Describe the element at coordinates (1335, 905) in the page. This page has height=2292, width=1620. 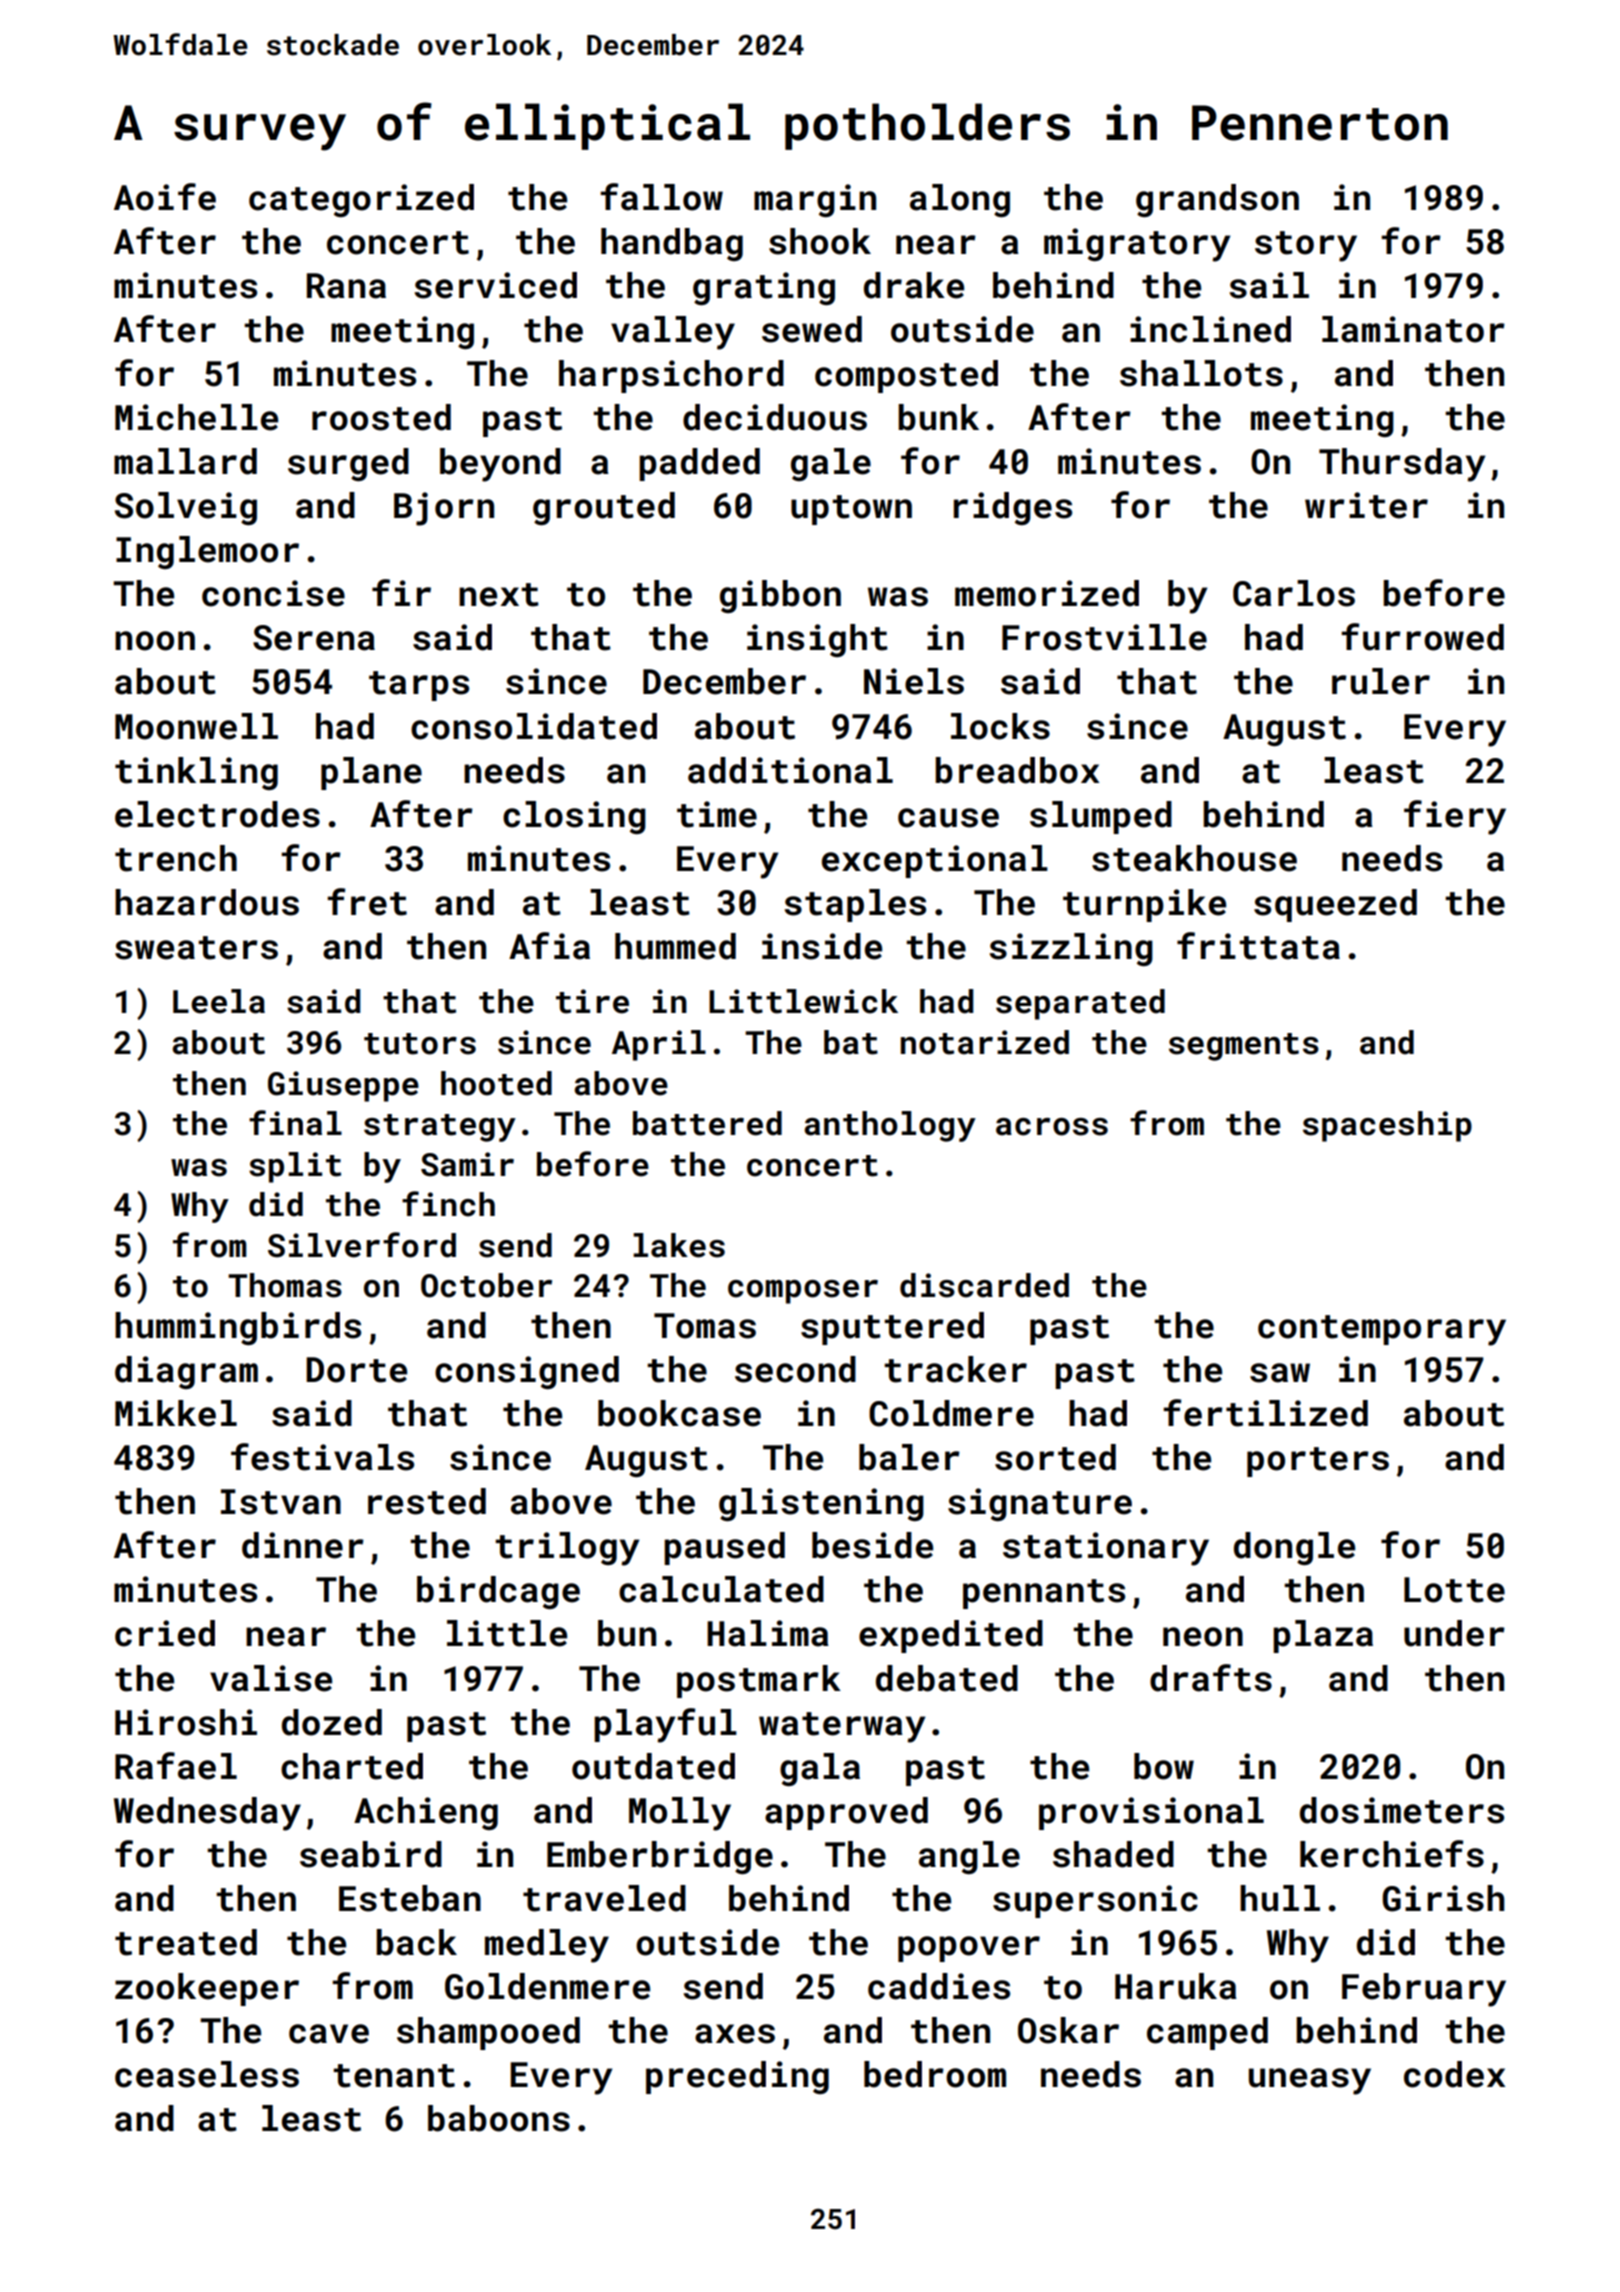
I see `squeezed` at that location.
